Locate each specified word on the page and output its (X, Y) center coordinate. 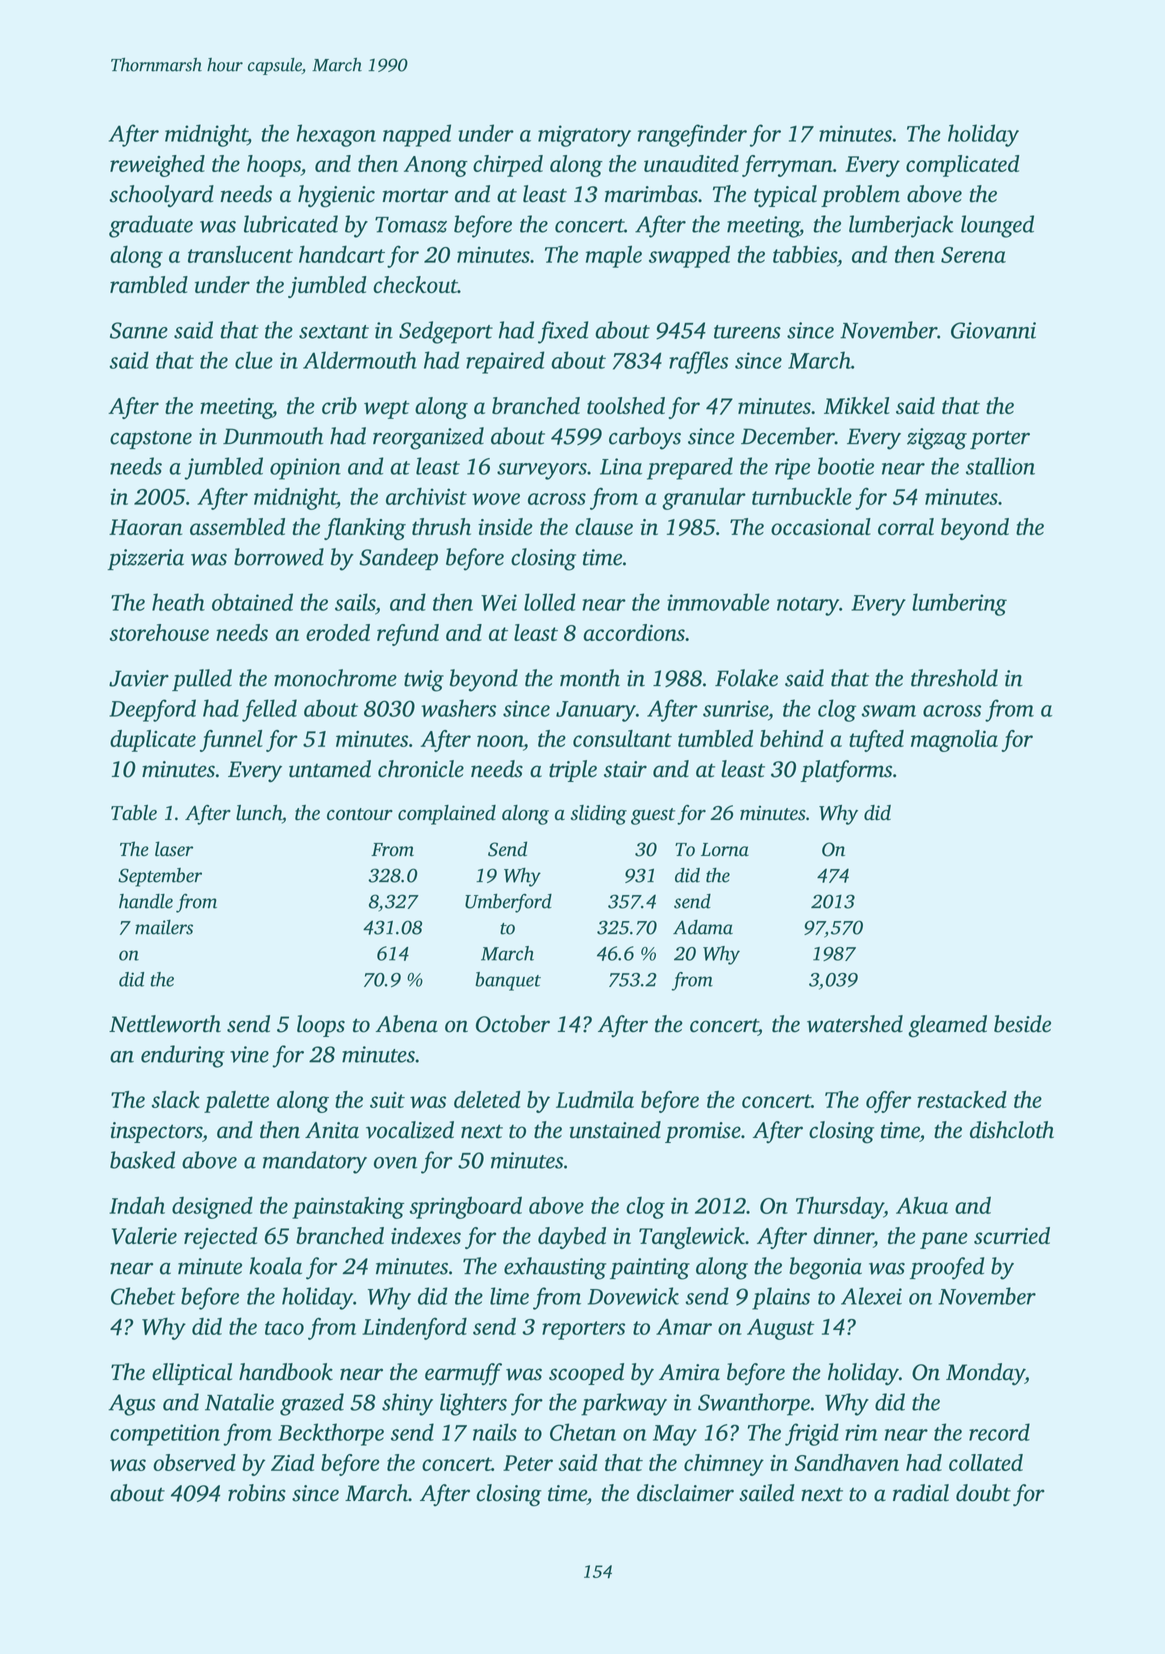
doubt (983, 1493)
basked (142, 1160)
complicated (963, 166)
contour (360, 814)
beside (1022, 1024)
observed (194, 1462)
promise (703, 1132)
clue (254, 360)
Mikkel (856, 405)
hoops (274, 166)
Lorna (725, 850)
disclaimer (685, 1493)
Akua (922, 1205)
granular (704, 498)
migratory (584, 136)
